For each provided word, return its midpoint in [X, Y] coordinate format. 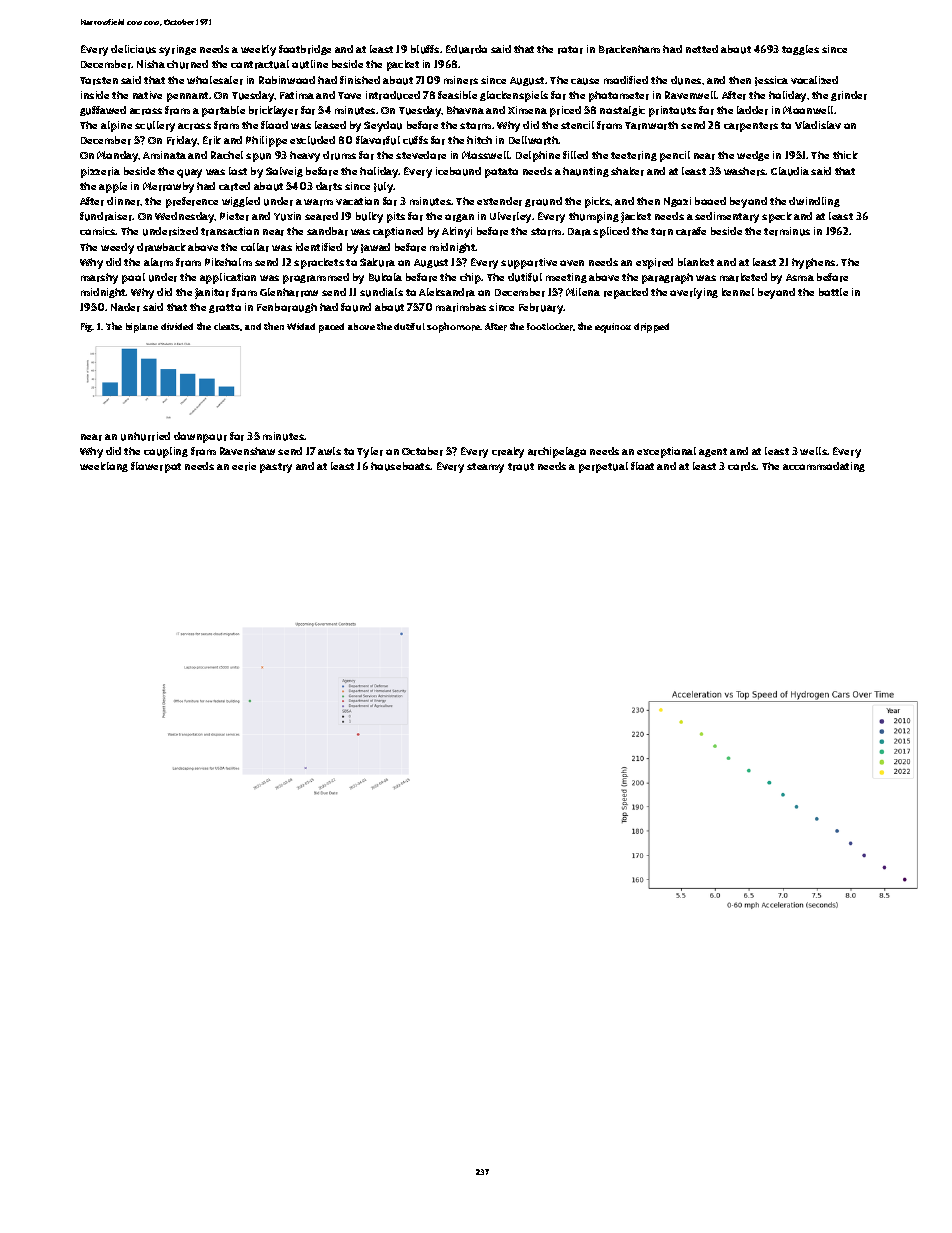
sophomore [454, 327]
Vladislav [818, 125]
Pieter [234, 216]
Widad [301, 326]
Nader [125, 307]
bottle [833, 292]
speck [777, 217]
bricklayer [273, 111]
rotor [570, 50]
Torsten [99, 81]
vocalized [814, 80]
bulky [369, 217]
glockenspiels [514, 96]
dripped [651, 328]
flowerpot [156, 467]
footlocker [550, 327]
